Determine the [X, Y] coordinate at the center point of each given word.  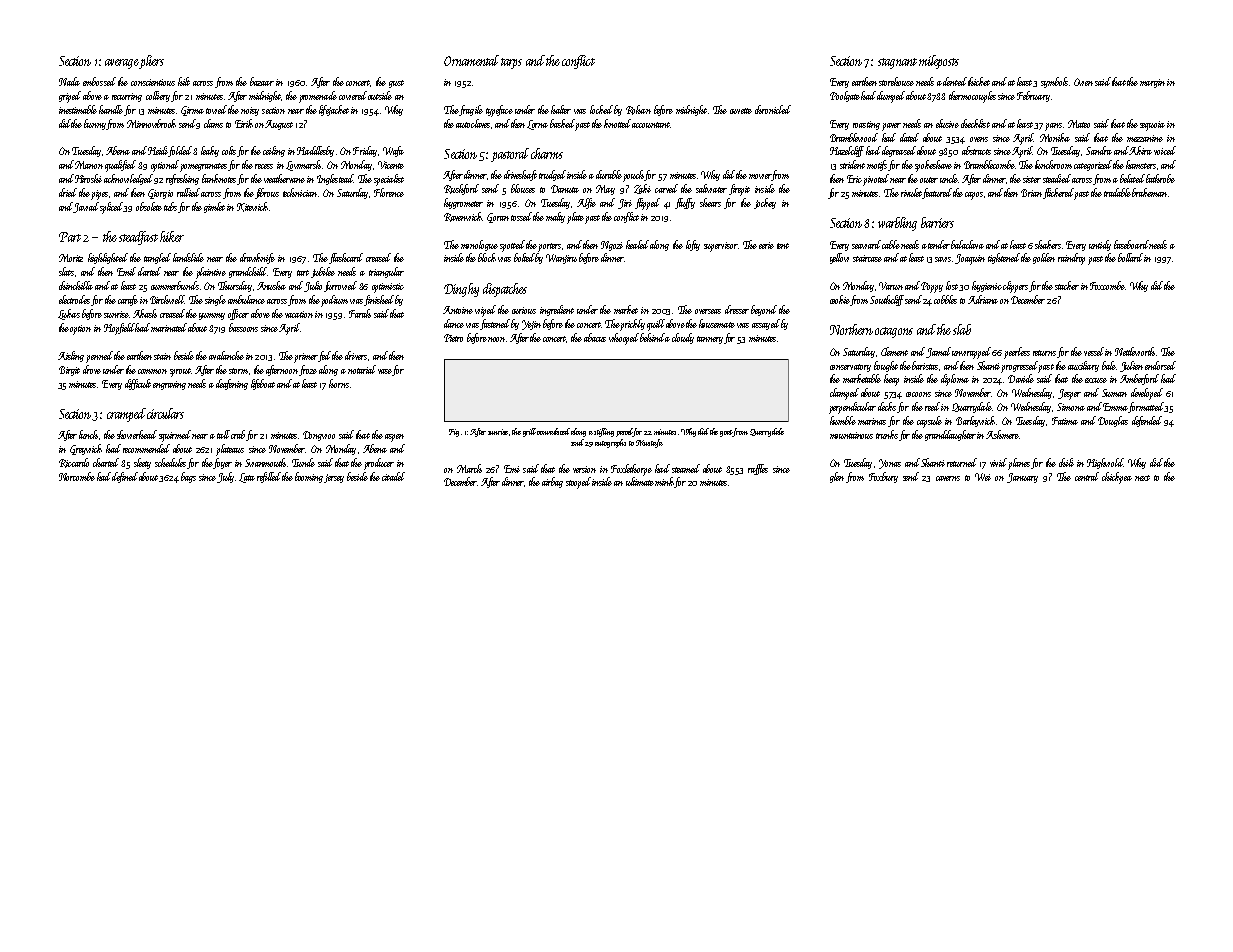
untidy [1100, 245]
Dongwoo [319, 436]
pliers [152, 62]
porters [549, 247]
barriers [937, 222]
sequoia [1152, 126]
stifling [604, 432]
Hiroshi [88, 178]
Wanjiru [561, 259]
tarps [511, 63]
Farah [360, 313]
